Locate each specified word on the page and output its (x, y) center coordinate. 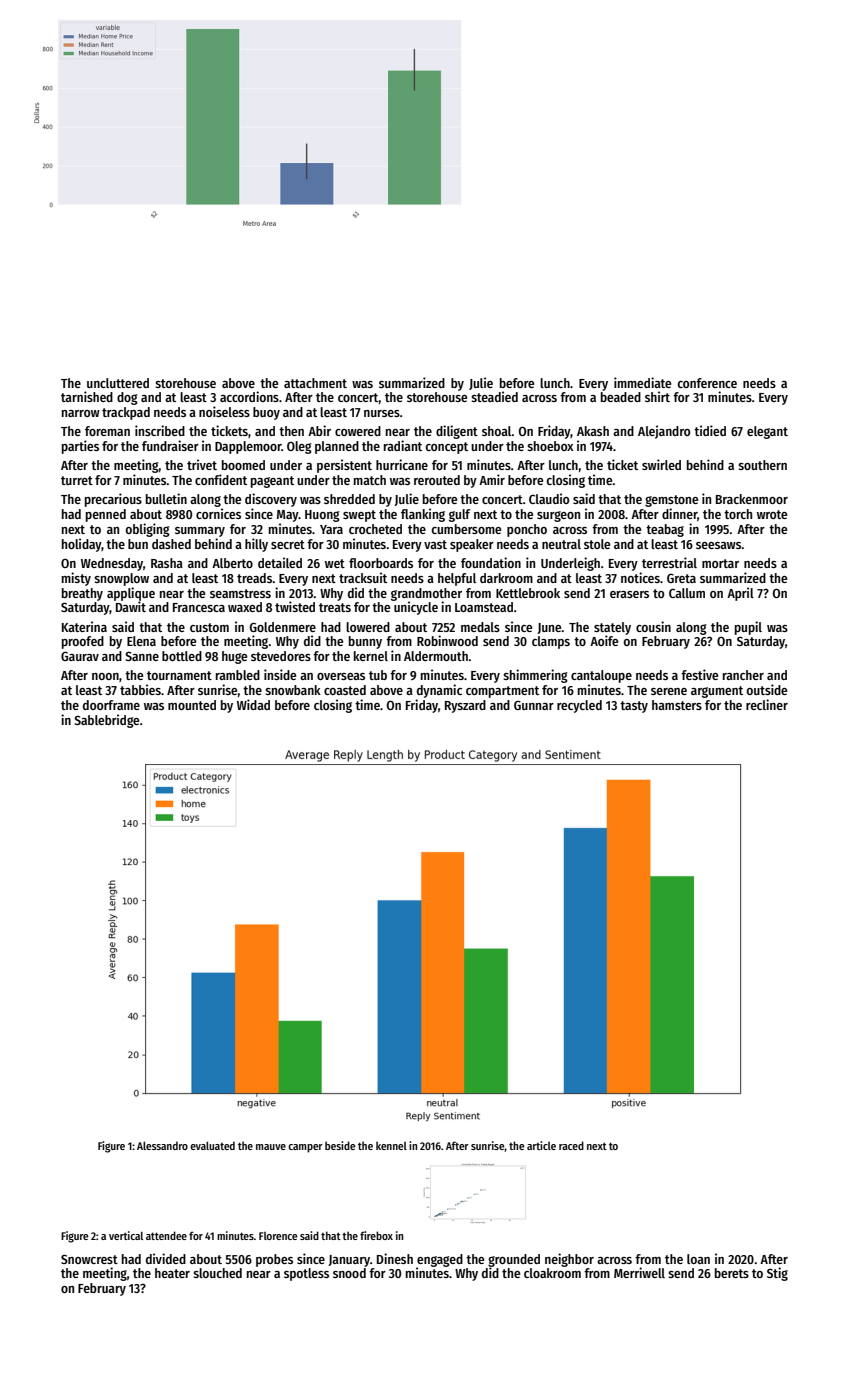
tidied (710, 430)
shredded (349, 499)
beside (340, 1145)
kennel (391, 1145)
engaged (440, 1260)
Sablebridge (106, 721)
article (541, 1145)
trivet (202, 464)
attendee (166, 1235)
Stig (777, 1274)
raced (571, 1145)
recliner (767, 704)
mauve (271, 1147)
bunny (365, 642)
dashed (171, 544)
